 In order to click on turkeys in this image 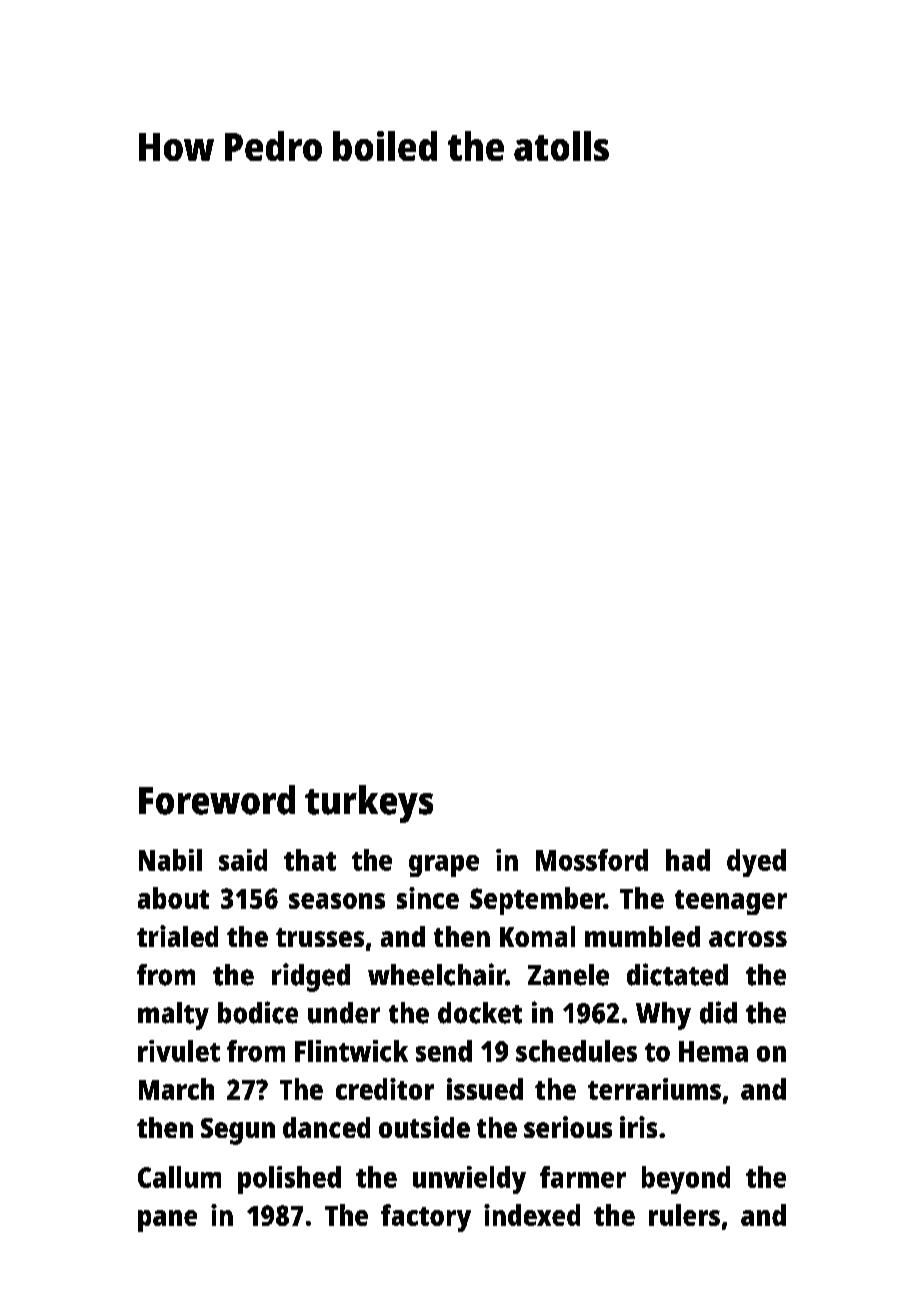, I will do `click(369, 804)`.
